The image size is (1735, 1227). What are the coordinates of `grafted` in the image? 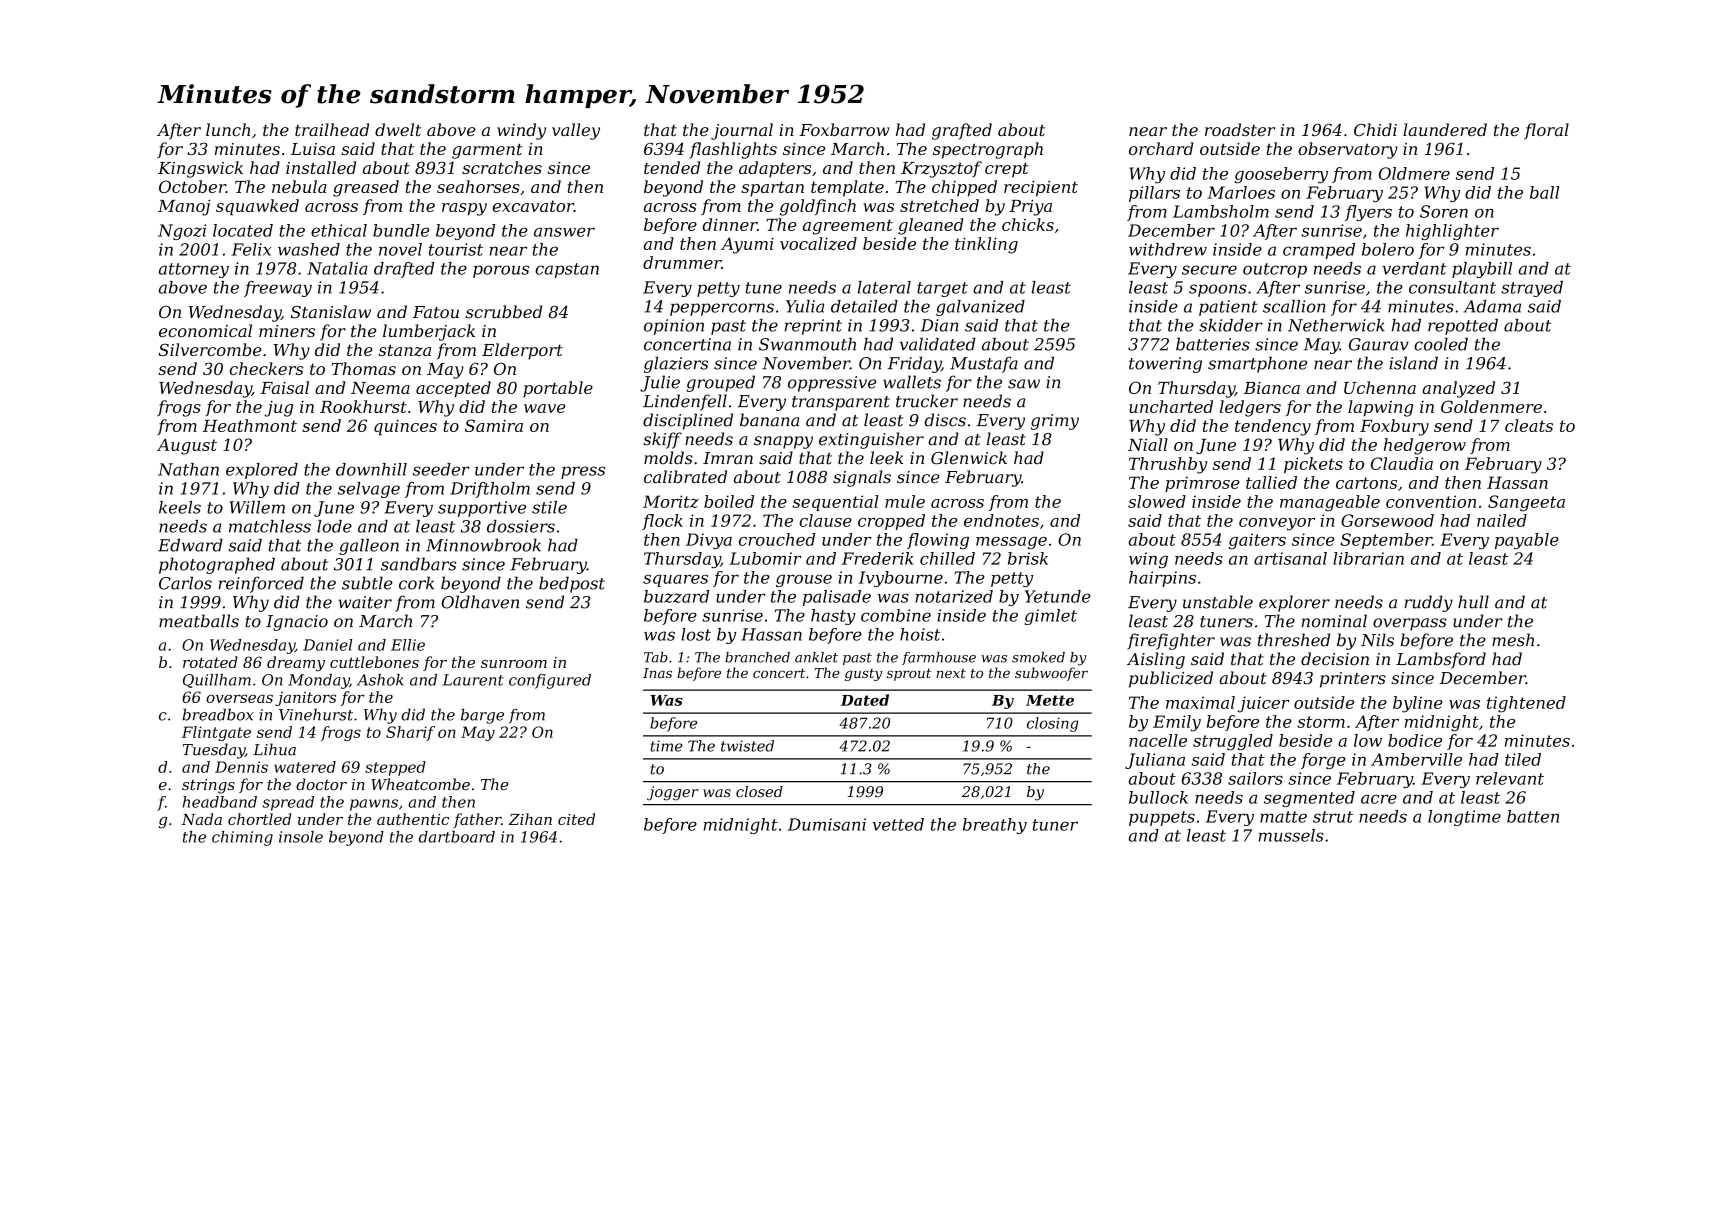 It's located at (962, 131).
